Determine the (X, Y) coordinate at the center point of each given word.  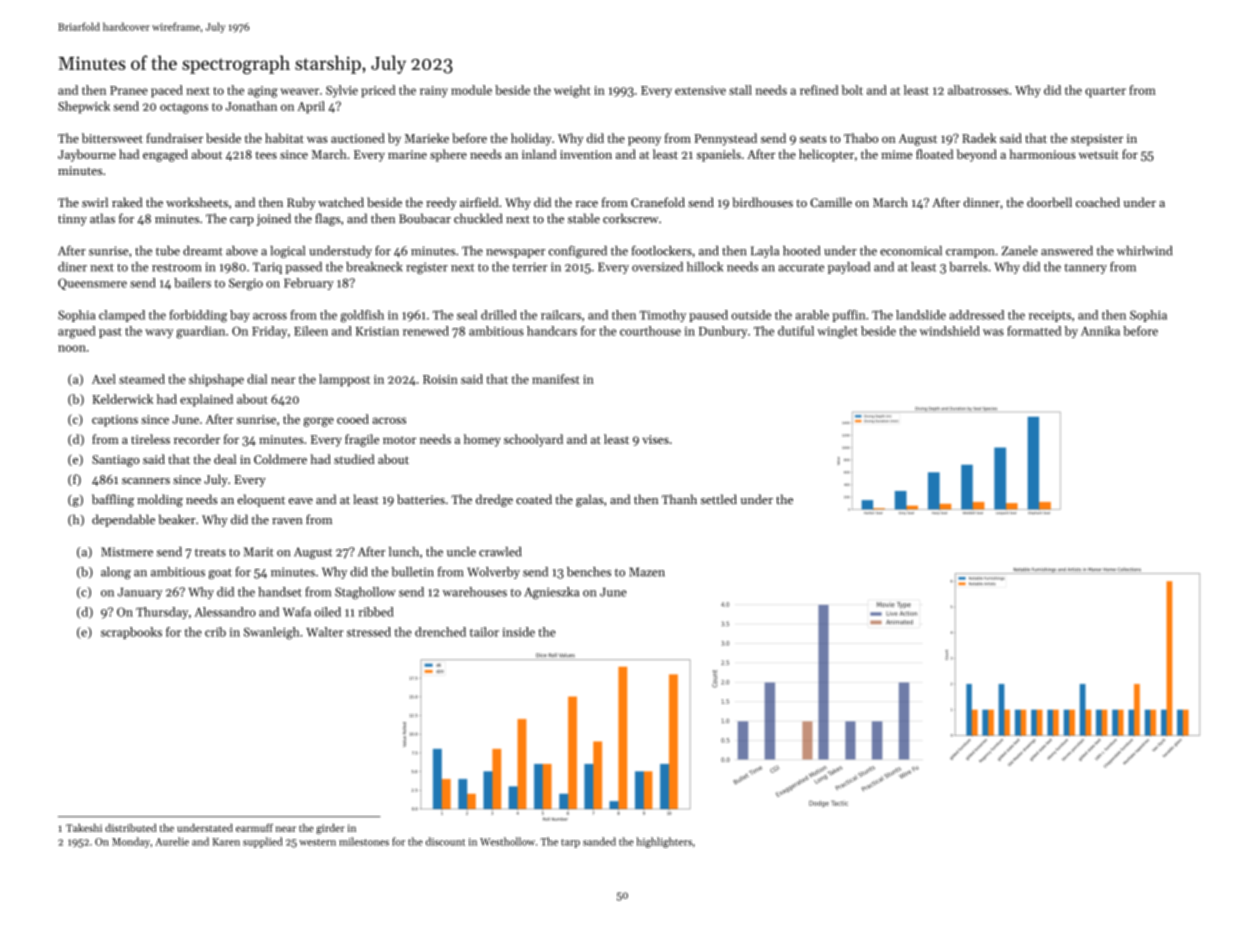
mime (896, 154)
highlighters (664, 842)
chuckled (478, 218)
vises (655, 439)
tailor (484, 632)
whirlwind (1144, 251)
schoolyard (533, 440)
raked (127, 202)
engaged (165, 155)
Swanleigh (272, 633)
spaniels (719, 155)
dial (257, 379)
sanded (599, 841)
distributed (130, 828)
